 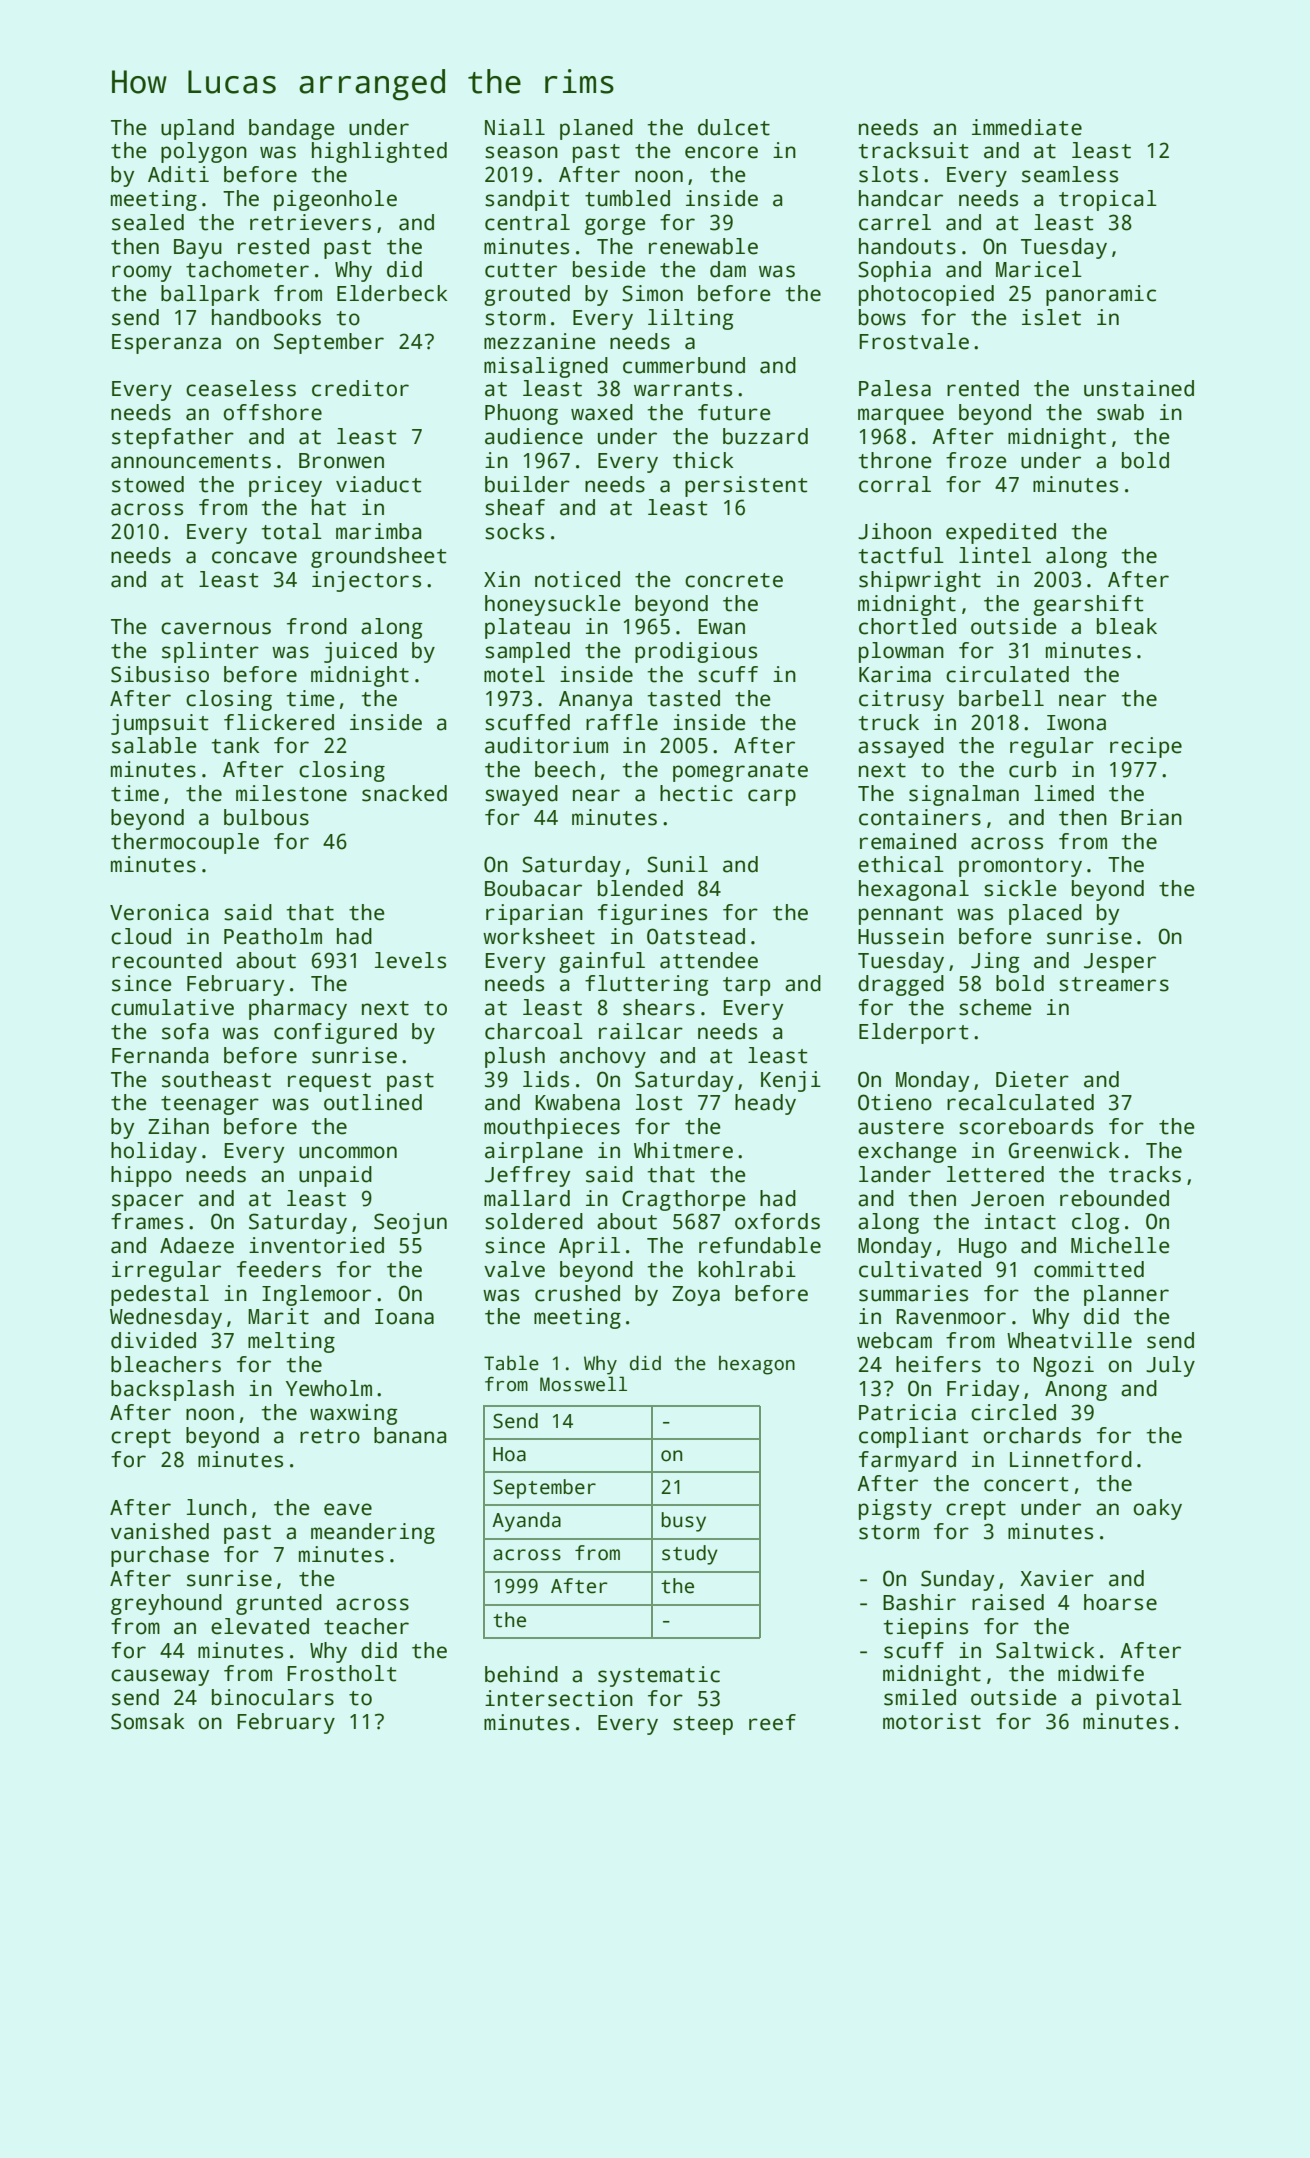 I want to click on Niall, so click(x=515, y=127).
